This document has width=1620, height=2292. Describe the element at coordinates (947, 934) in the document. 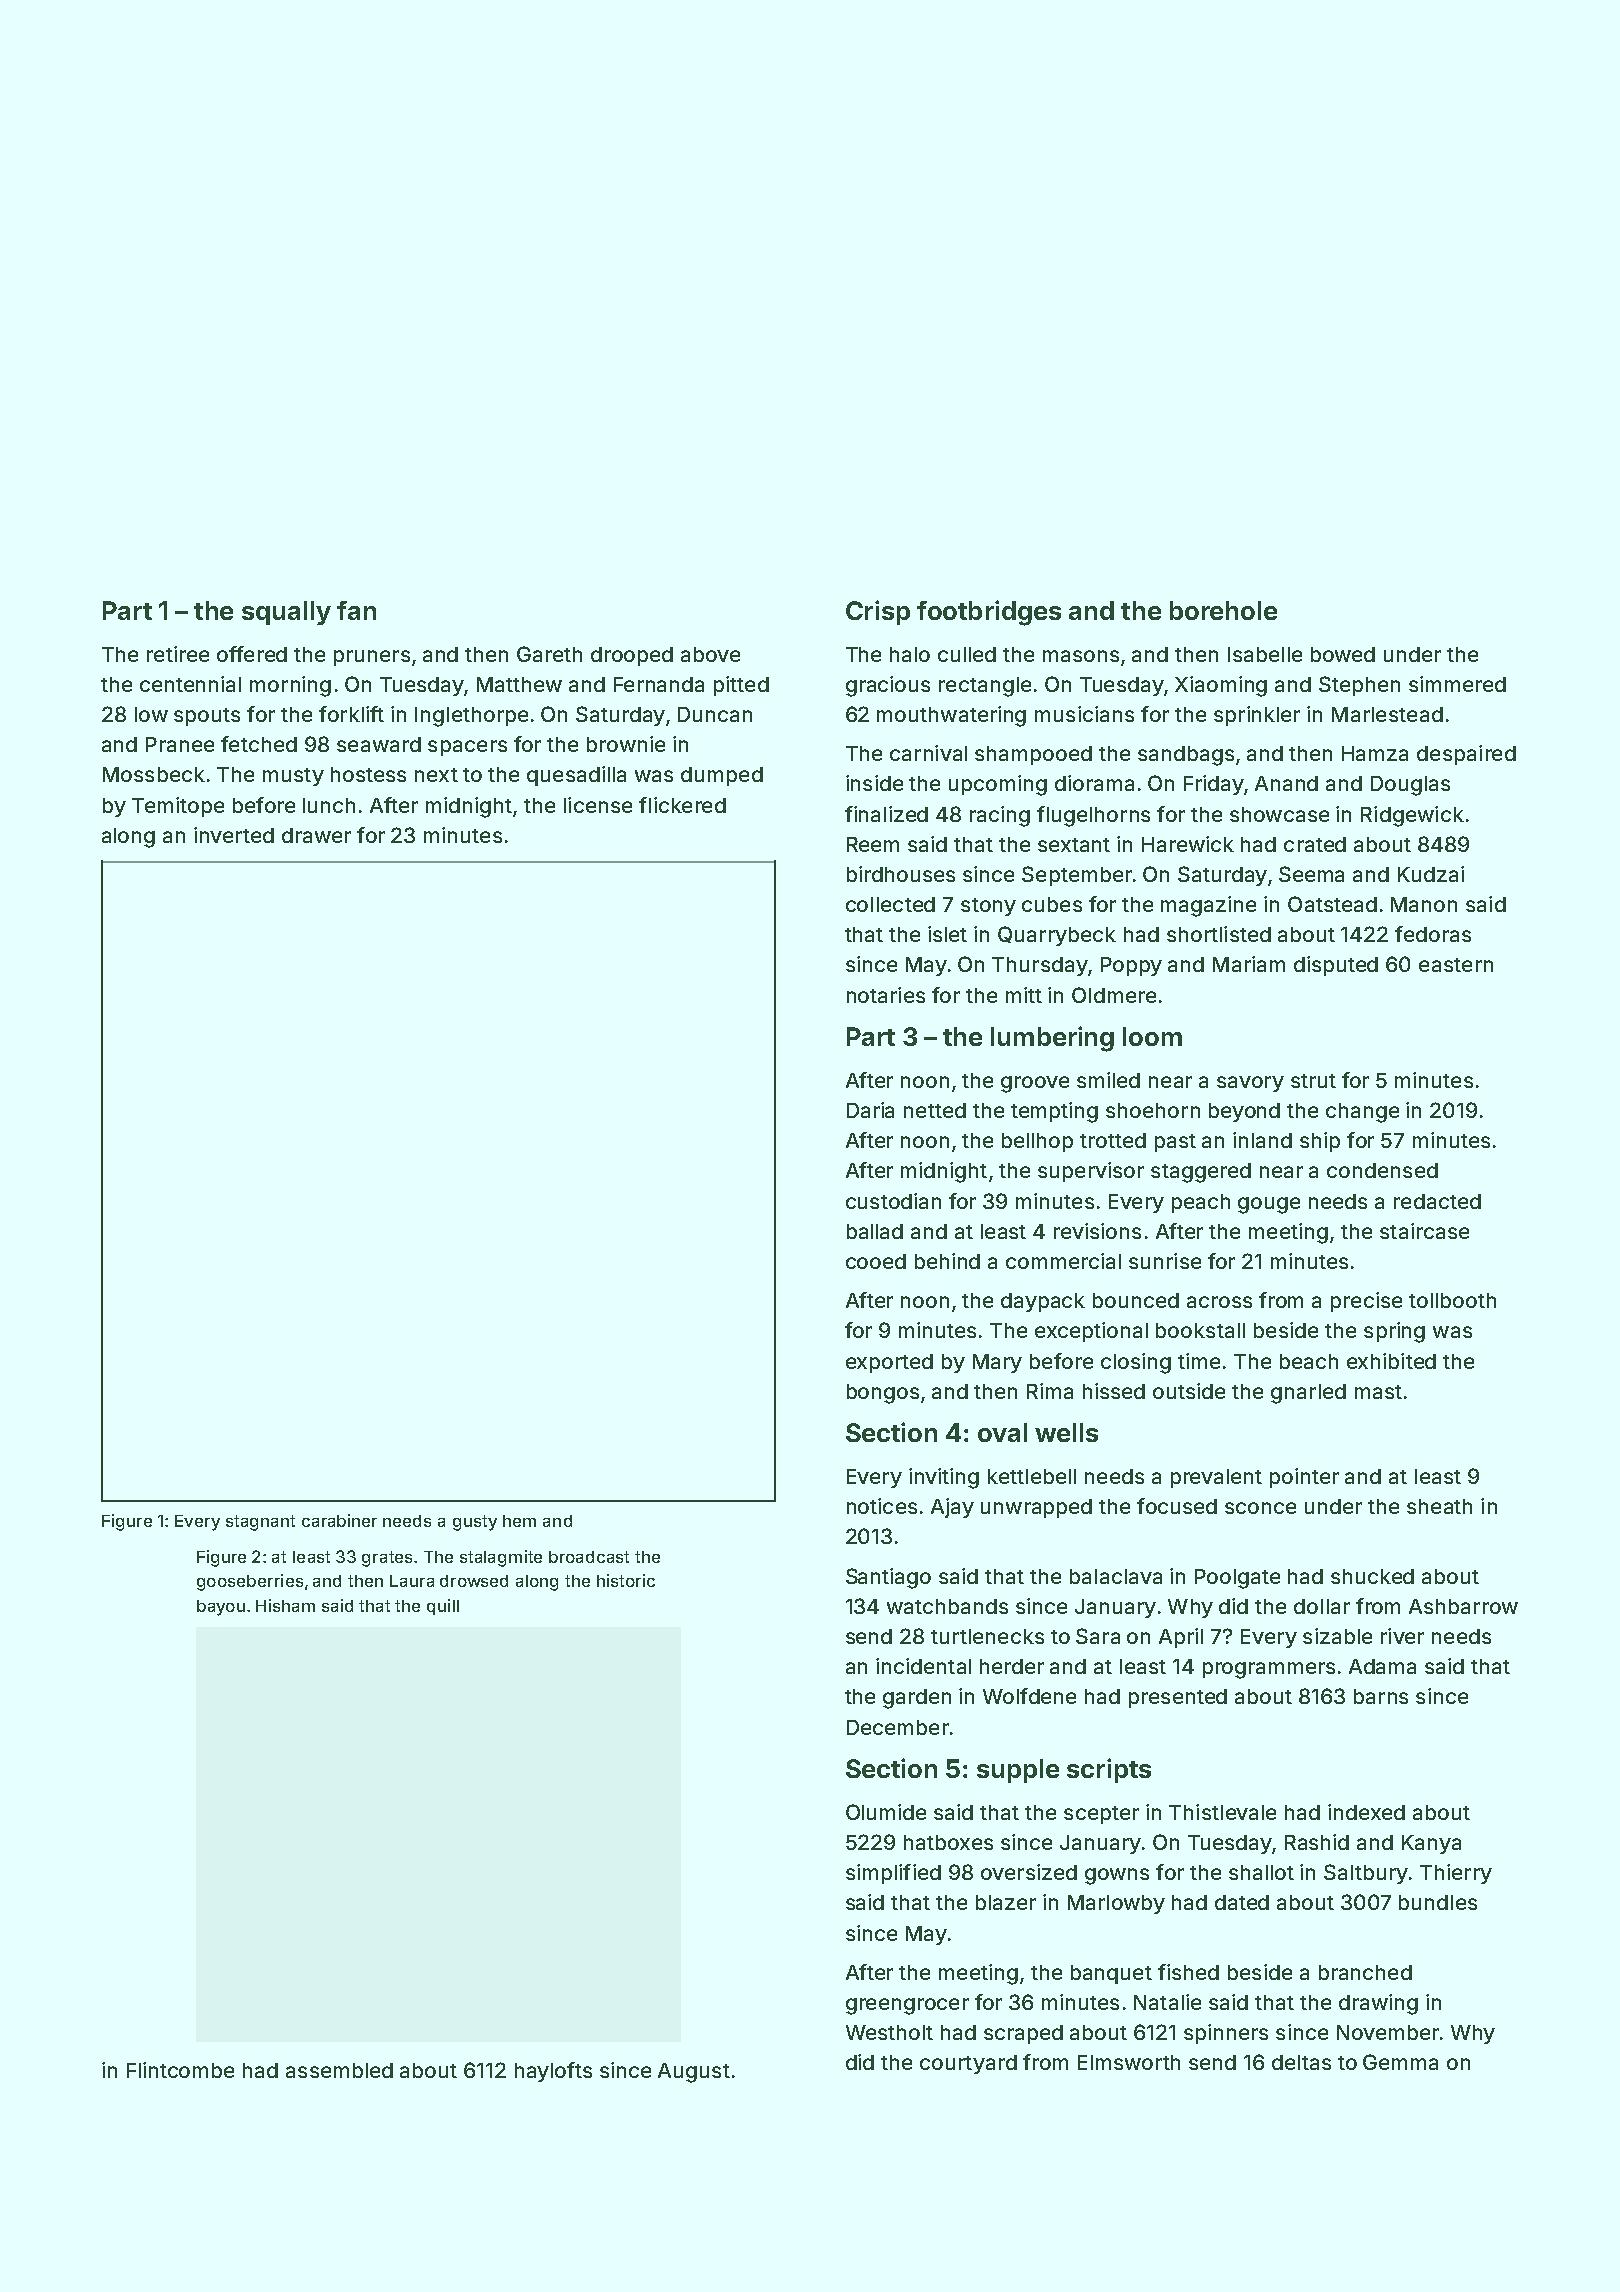

I see `islet` at that location.
